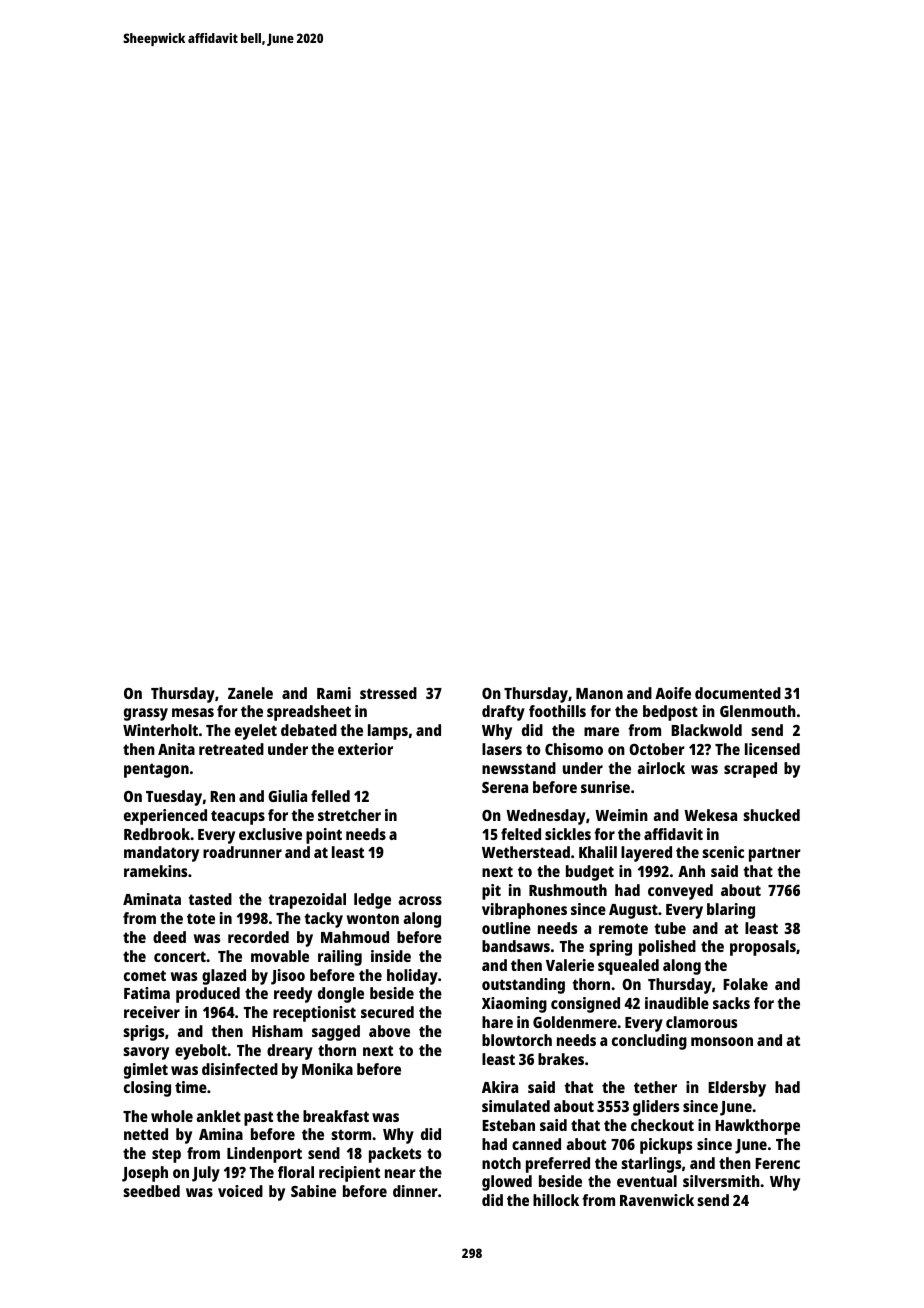 The height and width of the image is (1308, 924). Describe the element at coordinates (270, 834) in the image. I see `exclusive` at that location.
